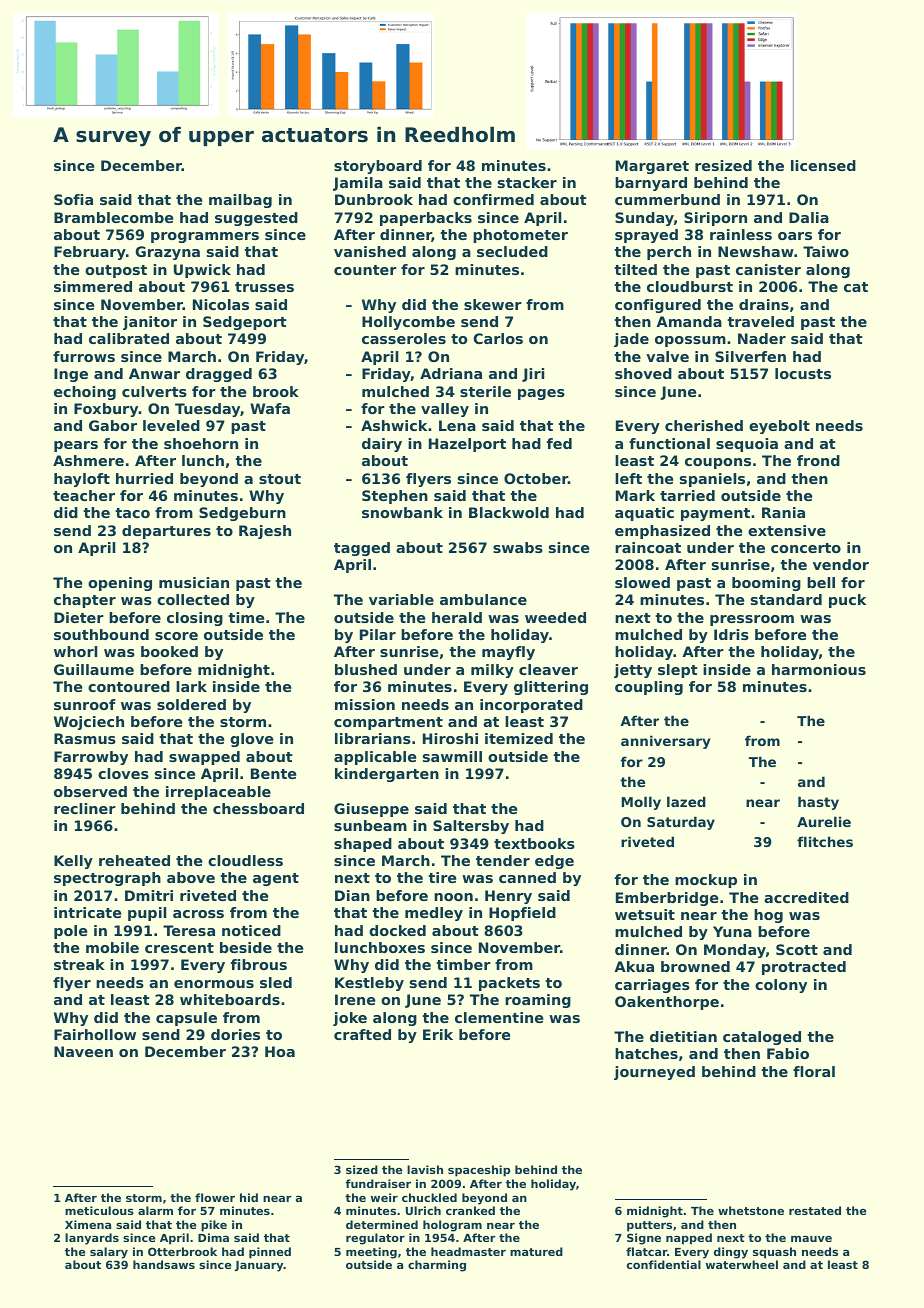 This page has width=924, height=1308. I want to click on Inge, so click(71, 375).
